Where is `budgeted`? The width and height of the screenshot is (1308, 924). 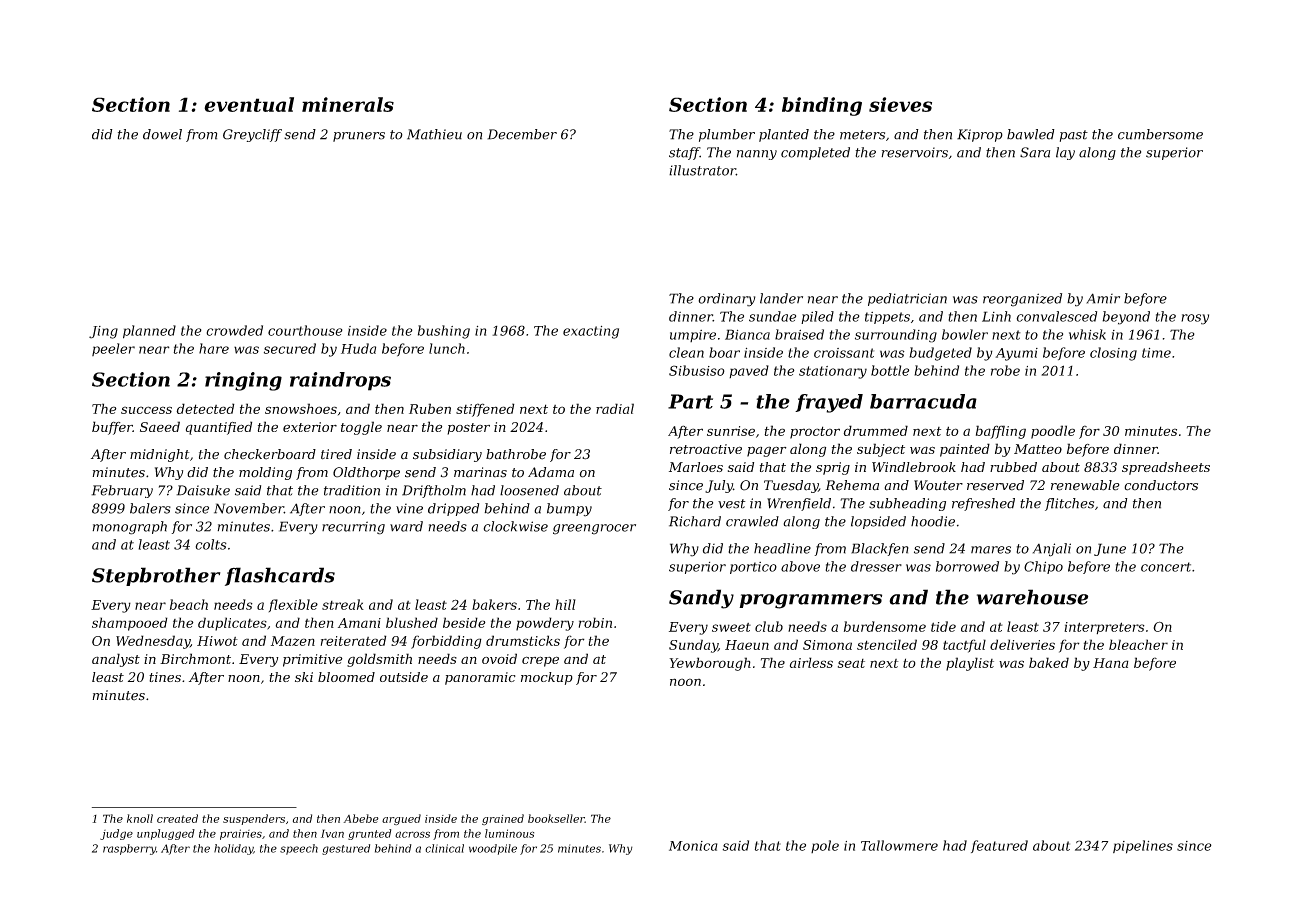
budgeted is located at coordinates (940, 354).
